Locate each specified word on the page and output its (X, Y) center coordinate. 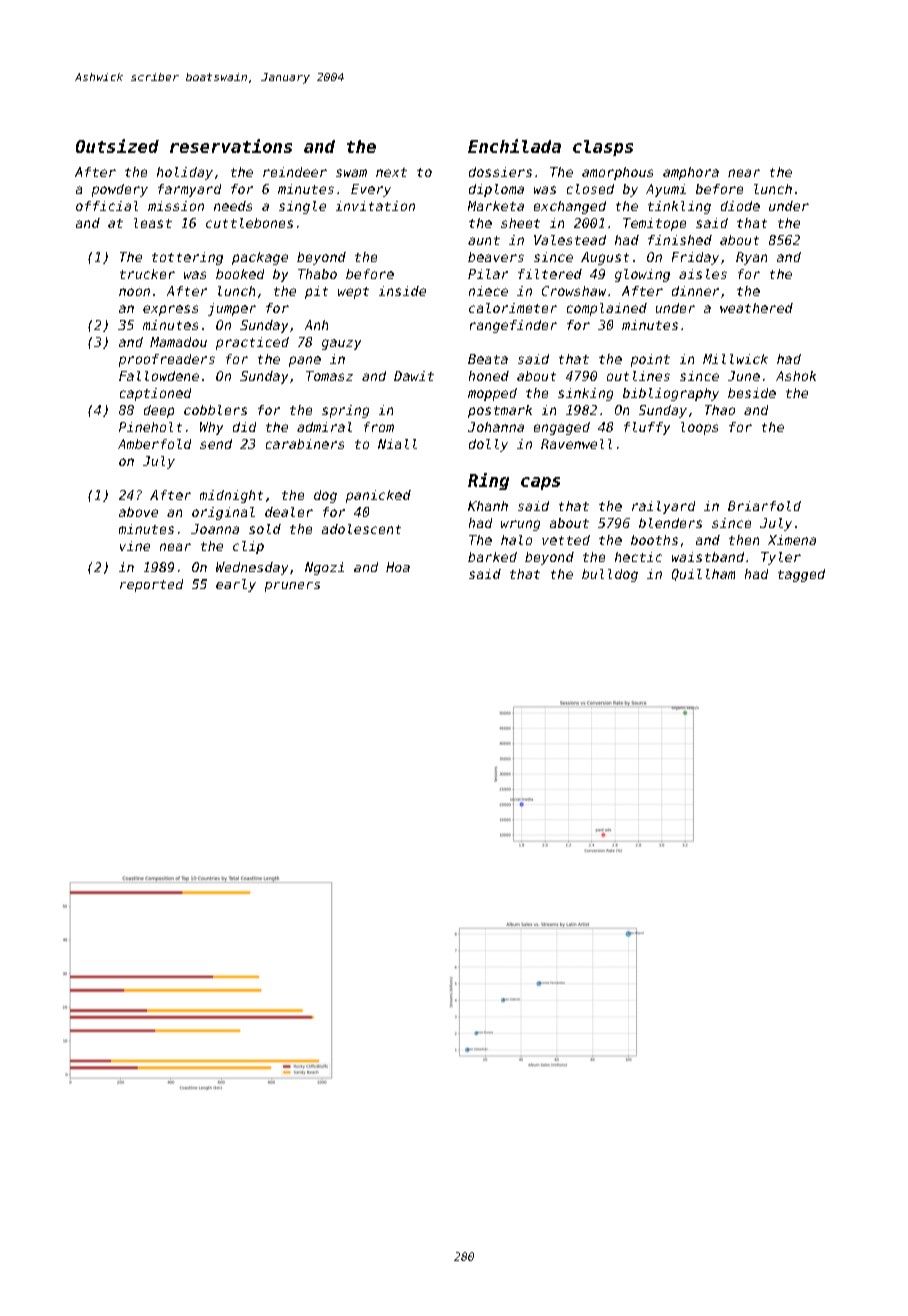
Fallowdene (159, 376)
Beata (488, 359)
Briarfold (764, 506)
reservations (231, 146)
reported (151, 585)
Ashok (796, 376)
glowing (642, 275)
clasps (603, 148)
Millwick (735, 359)
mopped (492, 394)
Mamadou (178, 342)
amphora (691, 173)
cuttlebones (249, 223)
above (138, 512)
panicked (378, 496)
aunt (484, 240)
